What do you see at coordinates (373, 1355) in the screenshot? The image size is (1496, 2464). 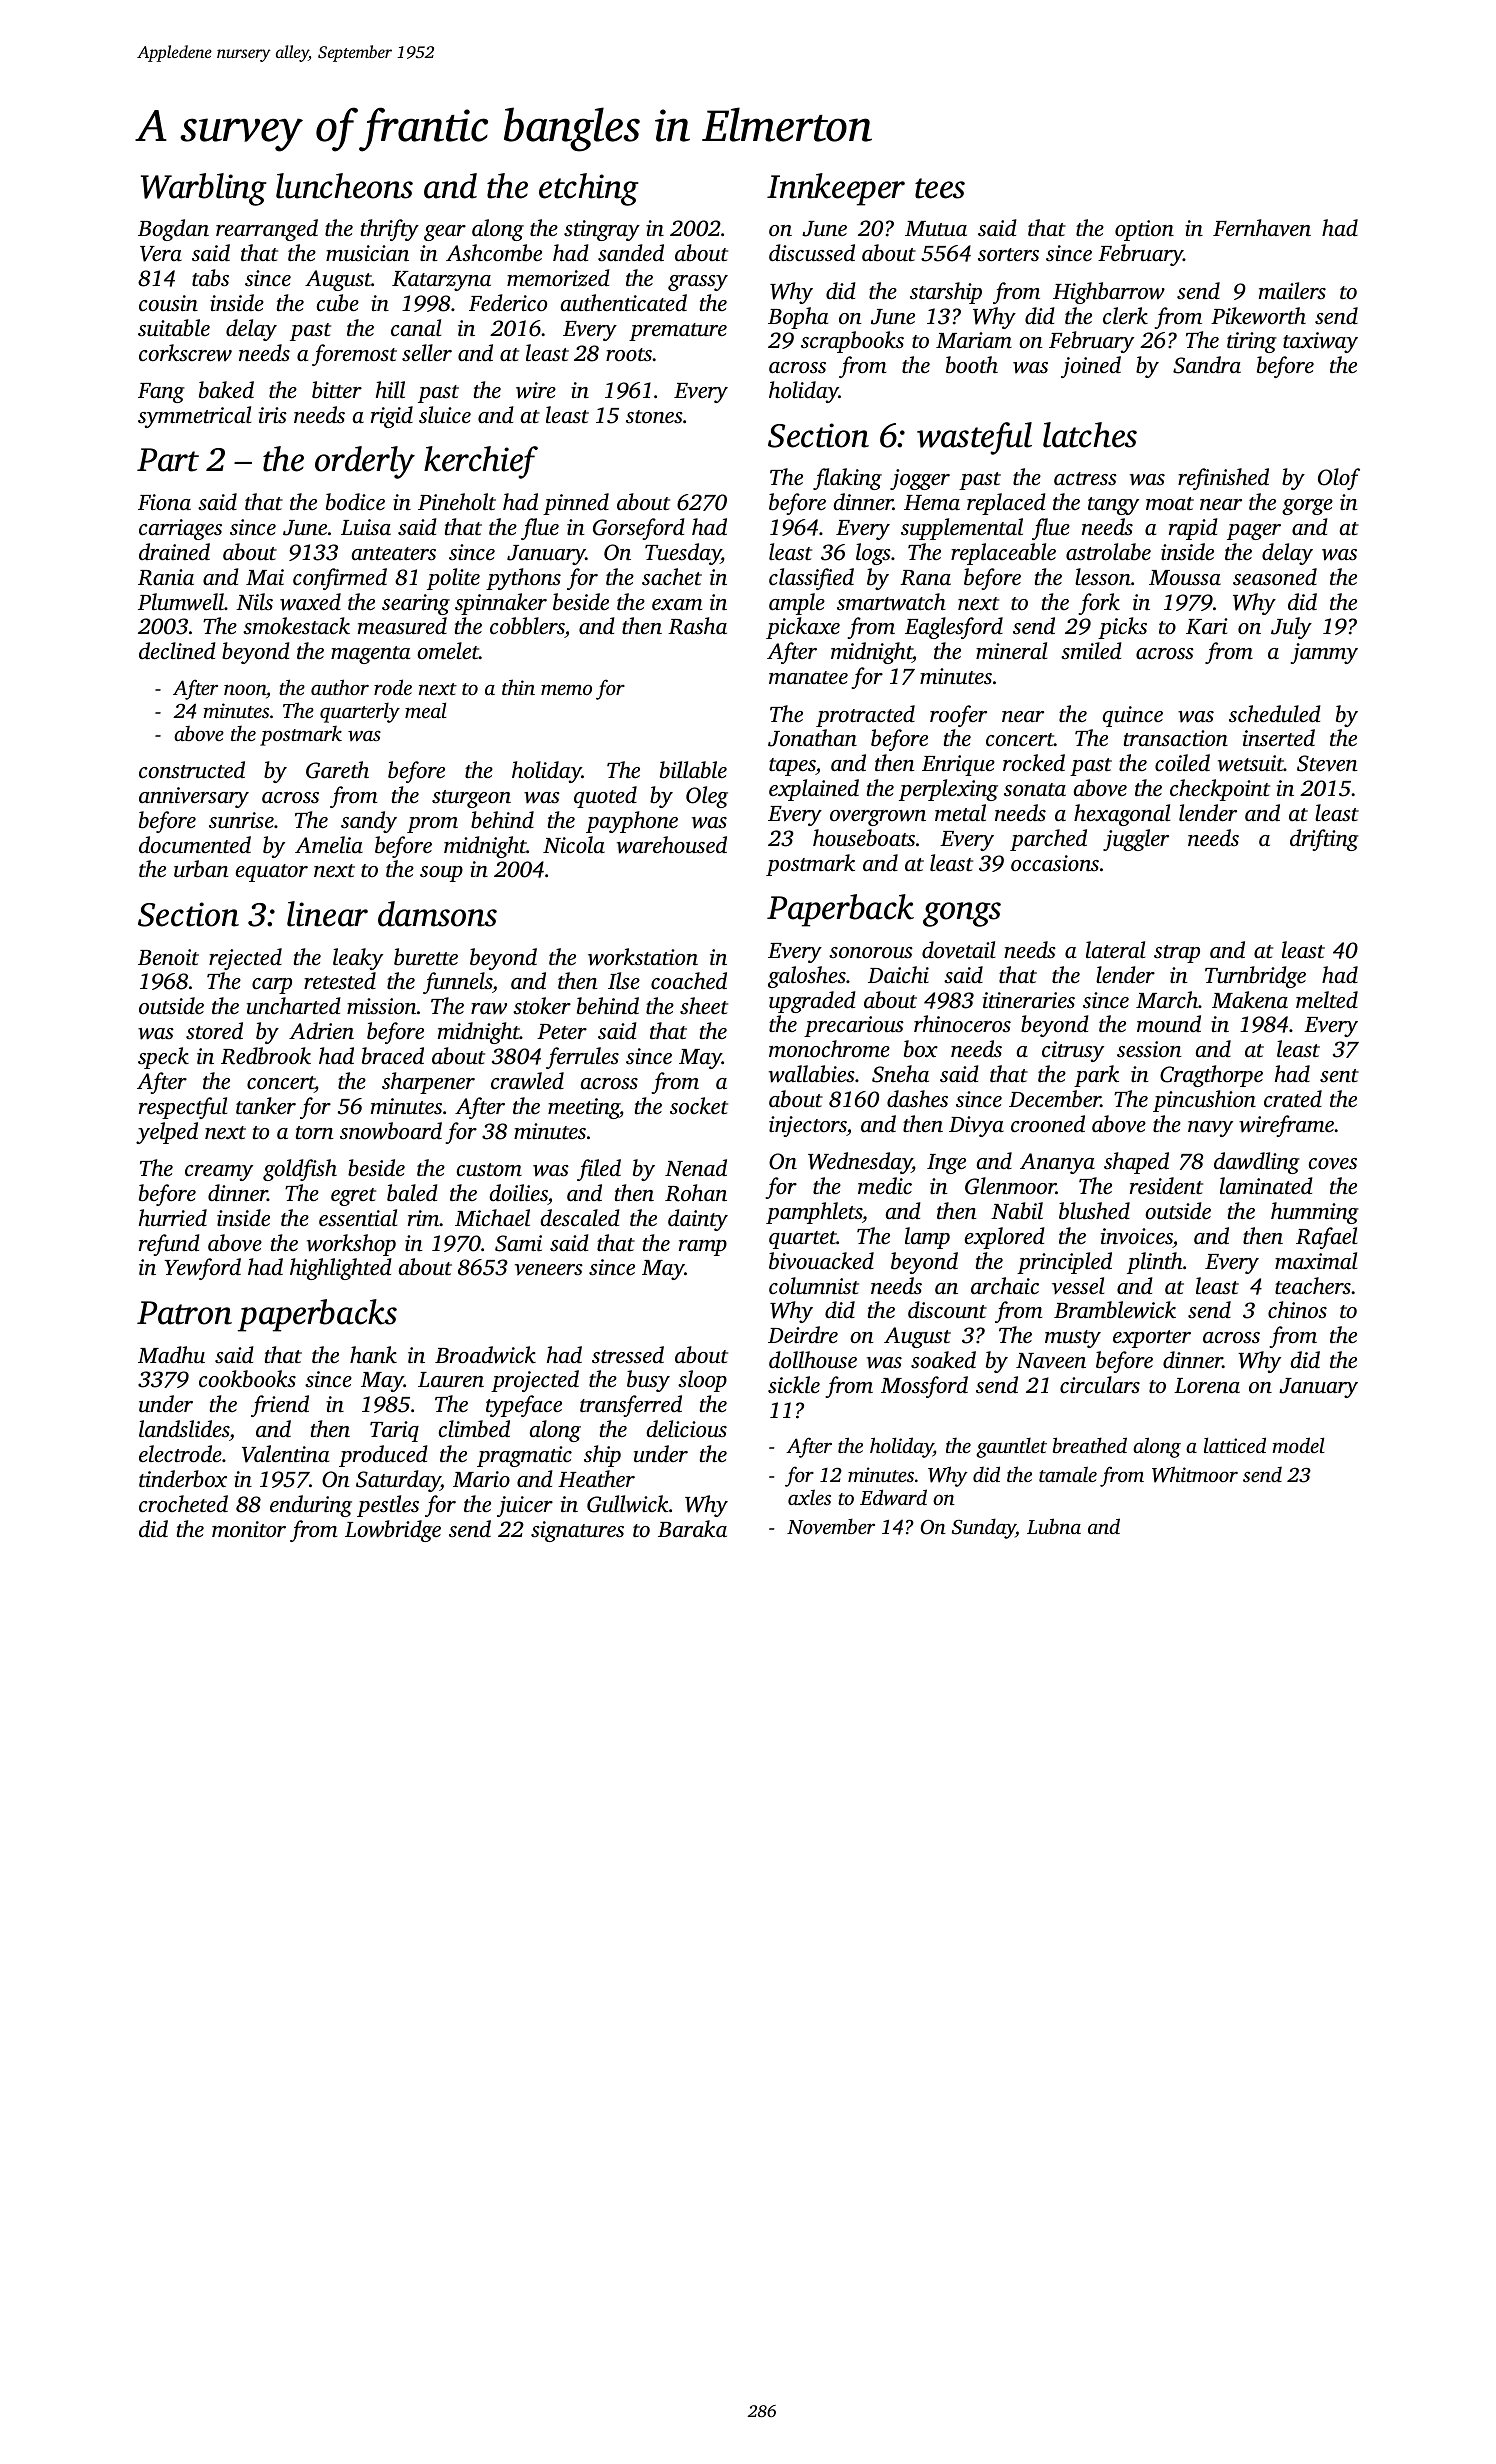 I see `hank` at bounding box center [373, 1355].
